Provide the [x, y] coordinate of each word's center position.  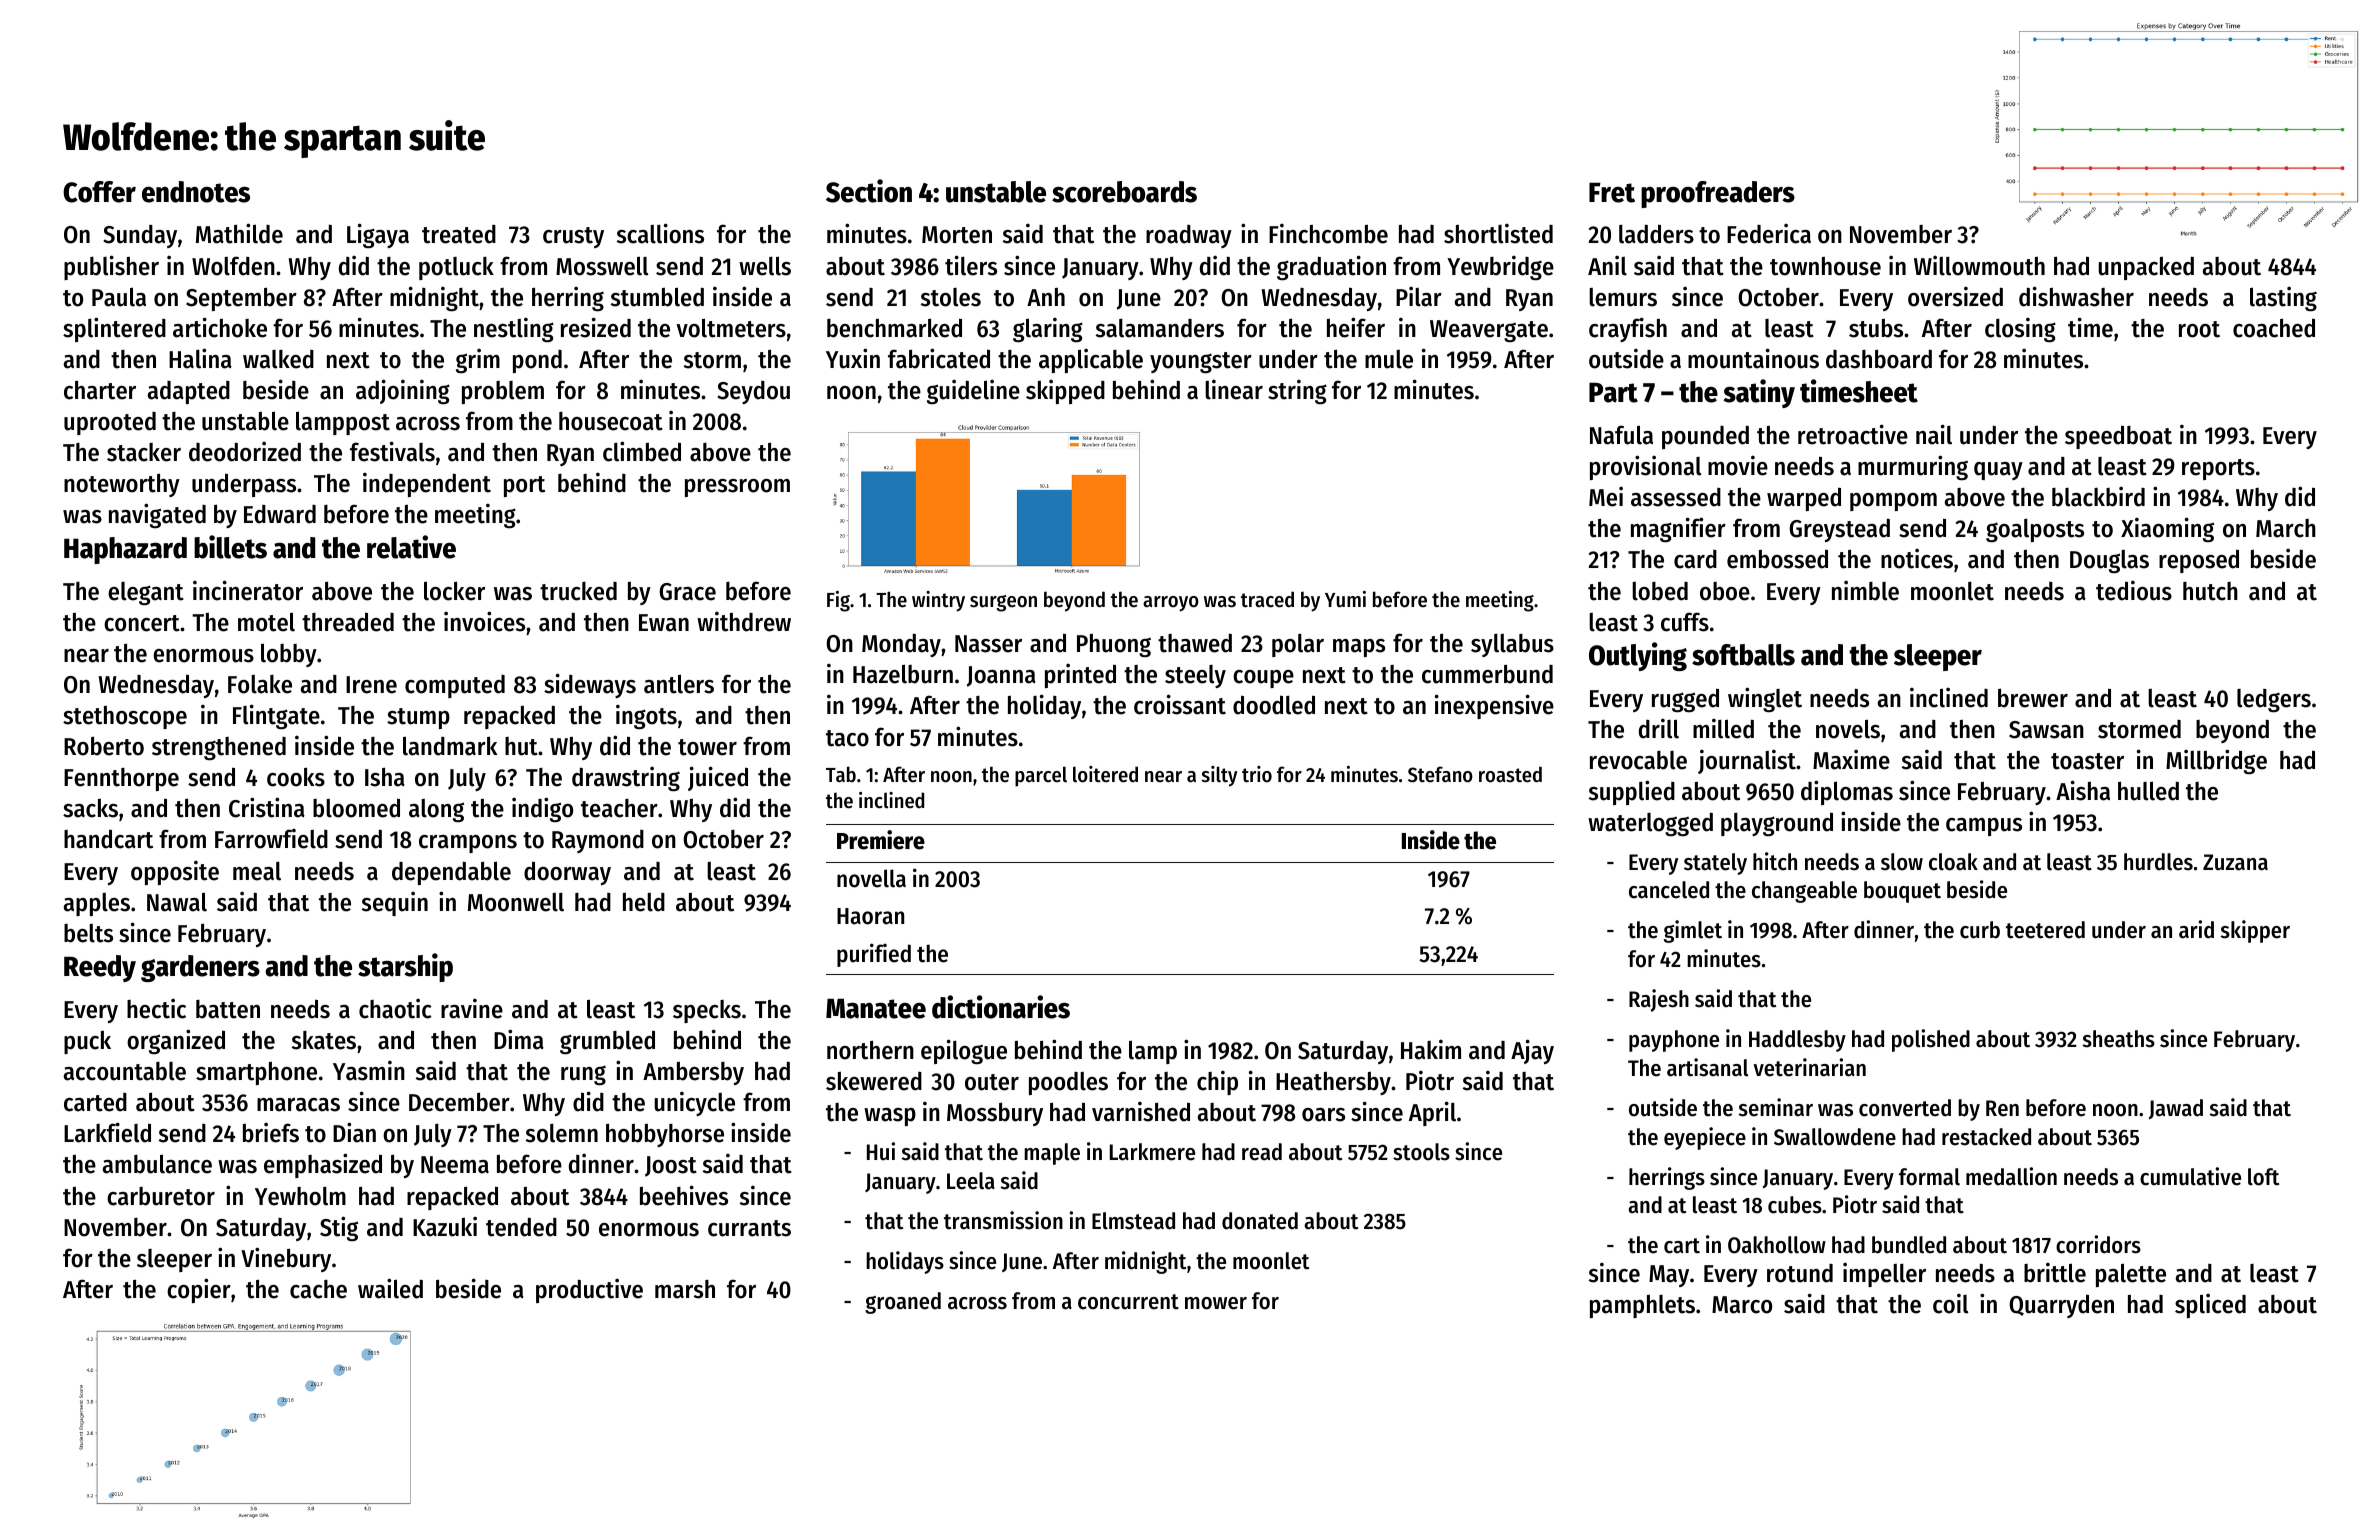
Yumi [1345, 599]
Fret [1612, 192]
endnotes [196, 192]
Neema [455, 1165]
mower [1216, 1303]
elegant [146, 594]
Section [869, 191]
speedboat [2118, 437]
